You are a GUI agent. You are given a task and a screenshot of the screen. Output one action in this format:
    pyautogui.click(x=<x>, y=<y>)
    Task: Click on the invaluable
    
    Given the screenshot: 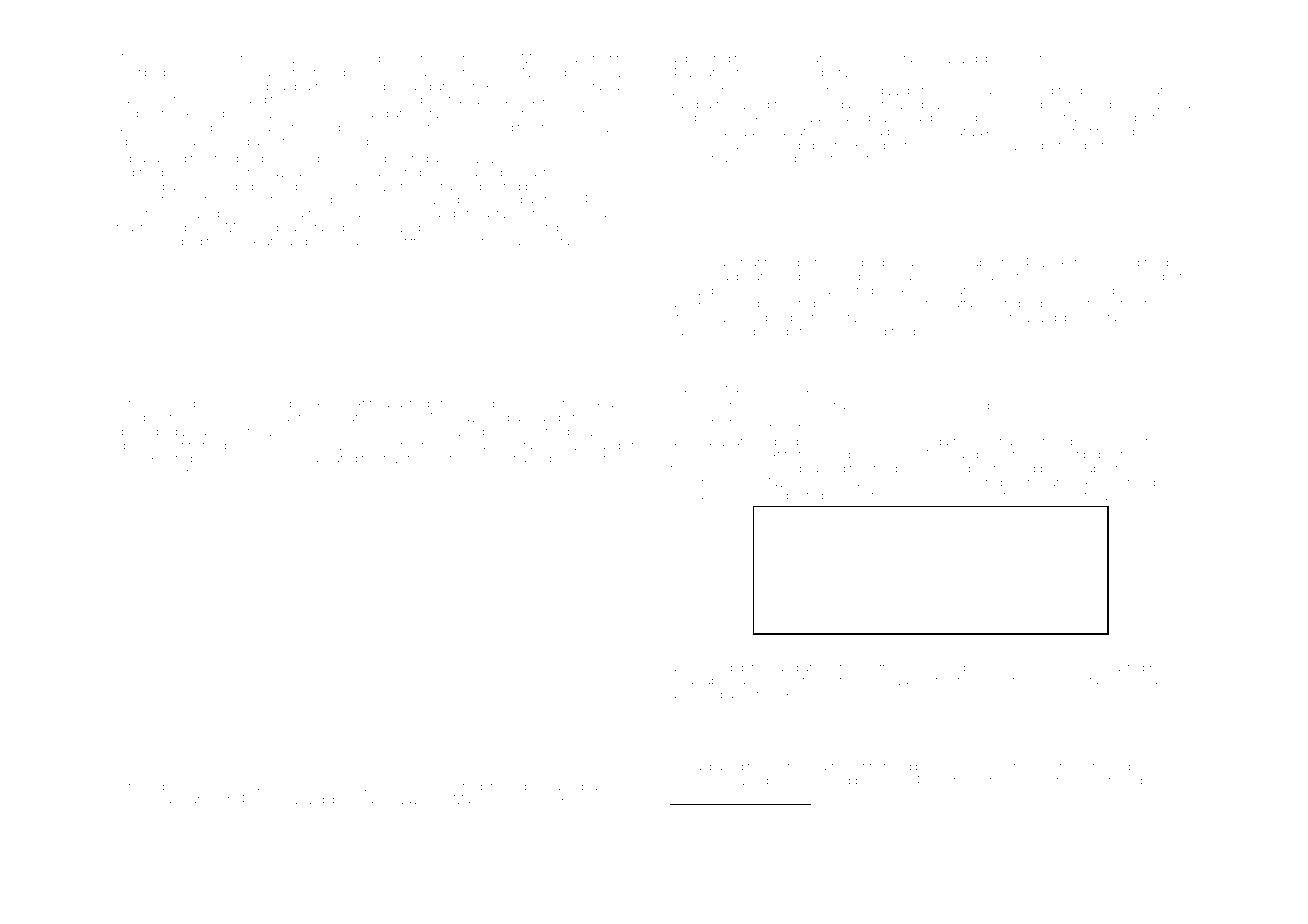 What is the action you would take?
    pyautogui.click(x=699, y=680)
